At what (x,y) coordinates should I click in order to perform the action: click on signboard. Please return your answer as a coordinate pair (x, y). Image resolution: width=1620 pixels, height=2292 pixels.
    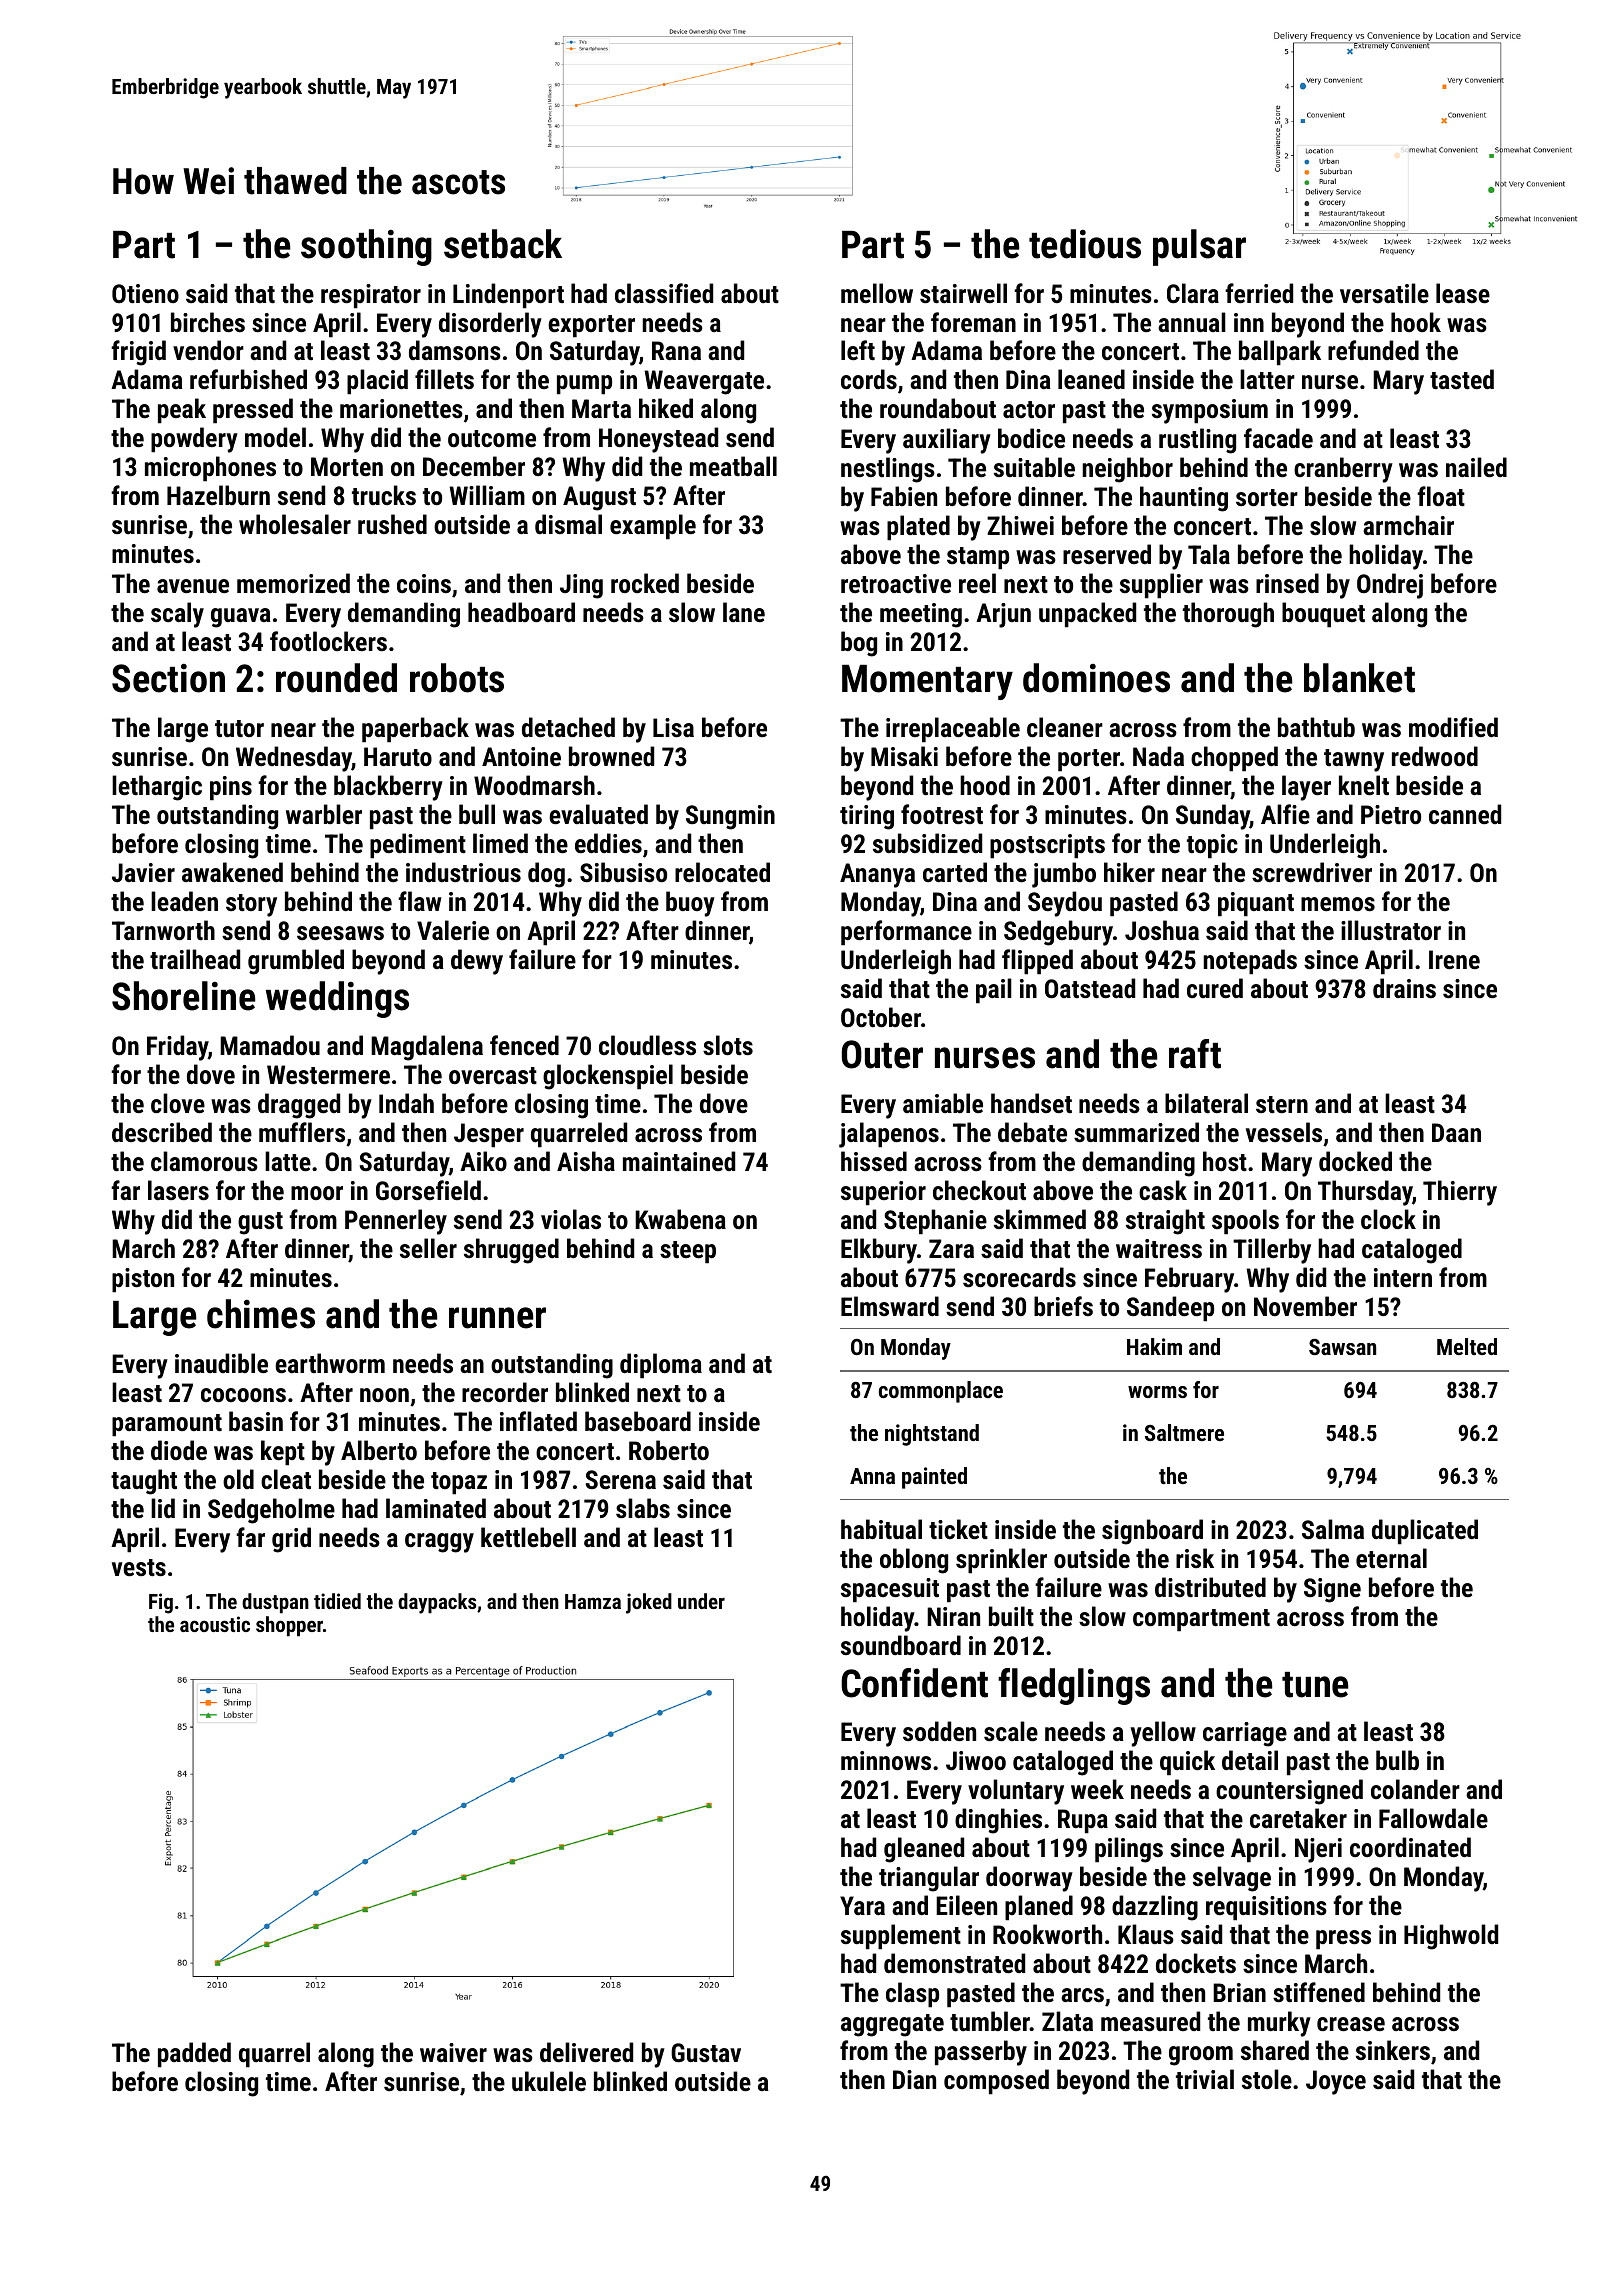
    Looking at the image, I should click on (1152, 1532).
